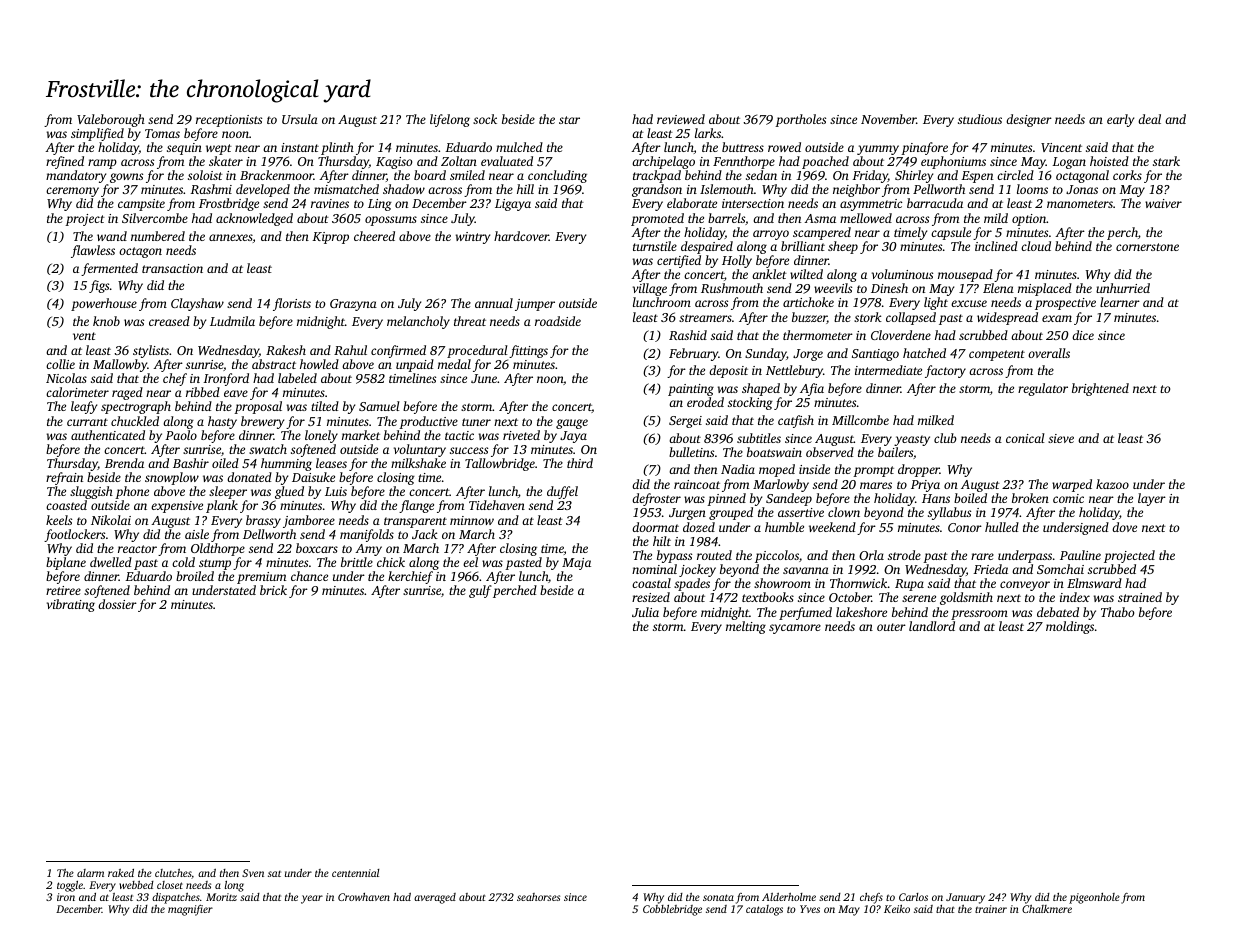 The width and height of the document is (1233, 952). What do you see at coordinates (229, 121) in the document?
I see `receptionists` at bounding box center [229, 121].
